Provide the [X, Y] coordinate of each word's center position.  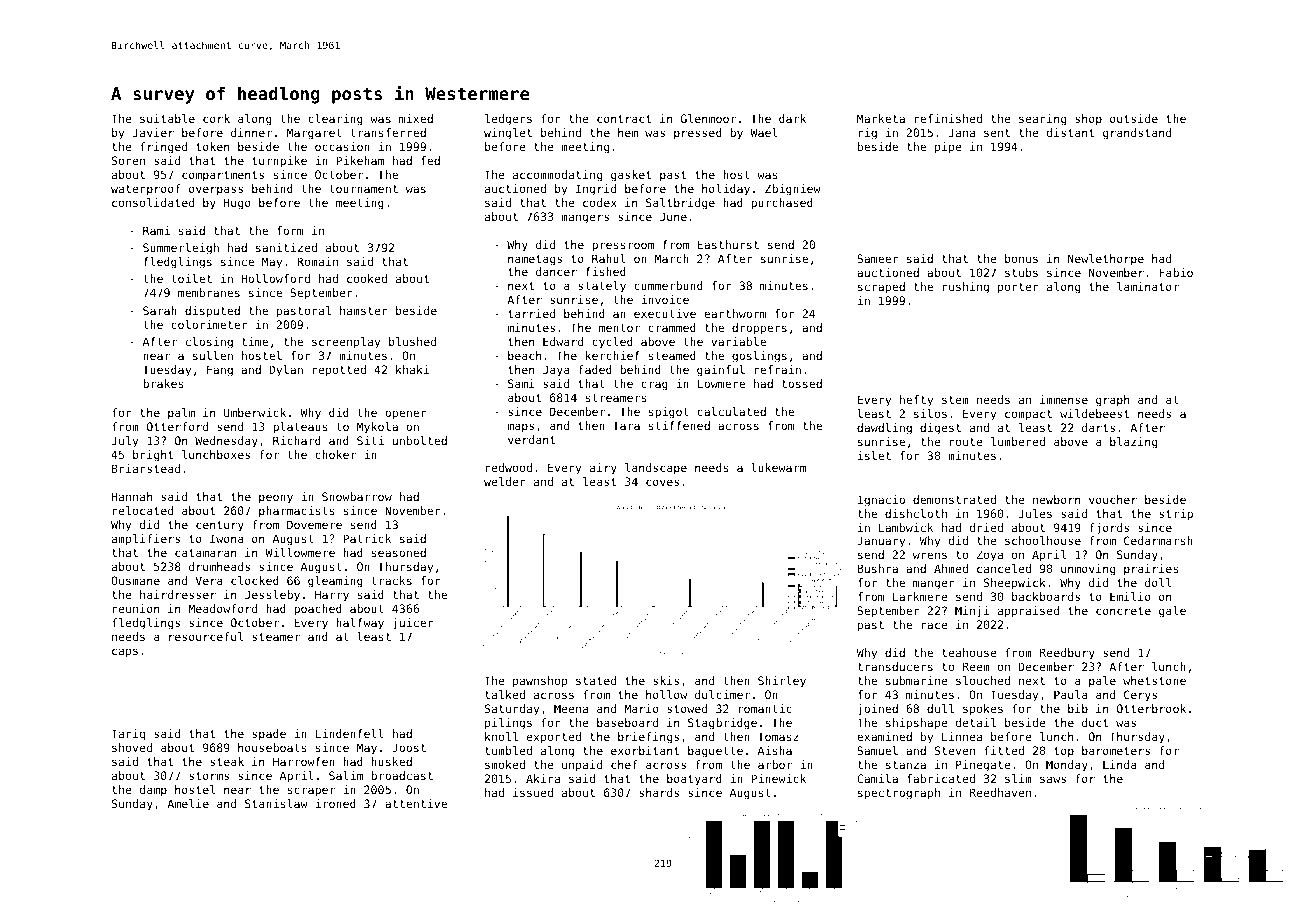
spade [269, 735]
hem [628, 132]
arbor [775, 764]
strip [1176, 515]
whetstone [1154, 680]
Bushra [877, 568]
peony [276, 499]
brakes [163, 383]
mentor [619, 328]
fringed [163, 148]
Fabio [1176, 272]
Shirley [782, 682]
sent [997, 133]
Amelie [188, 803]
